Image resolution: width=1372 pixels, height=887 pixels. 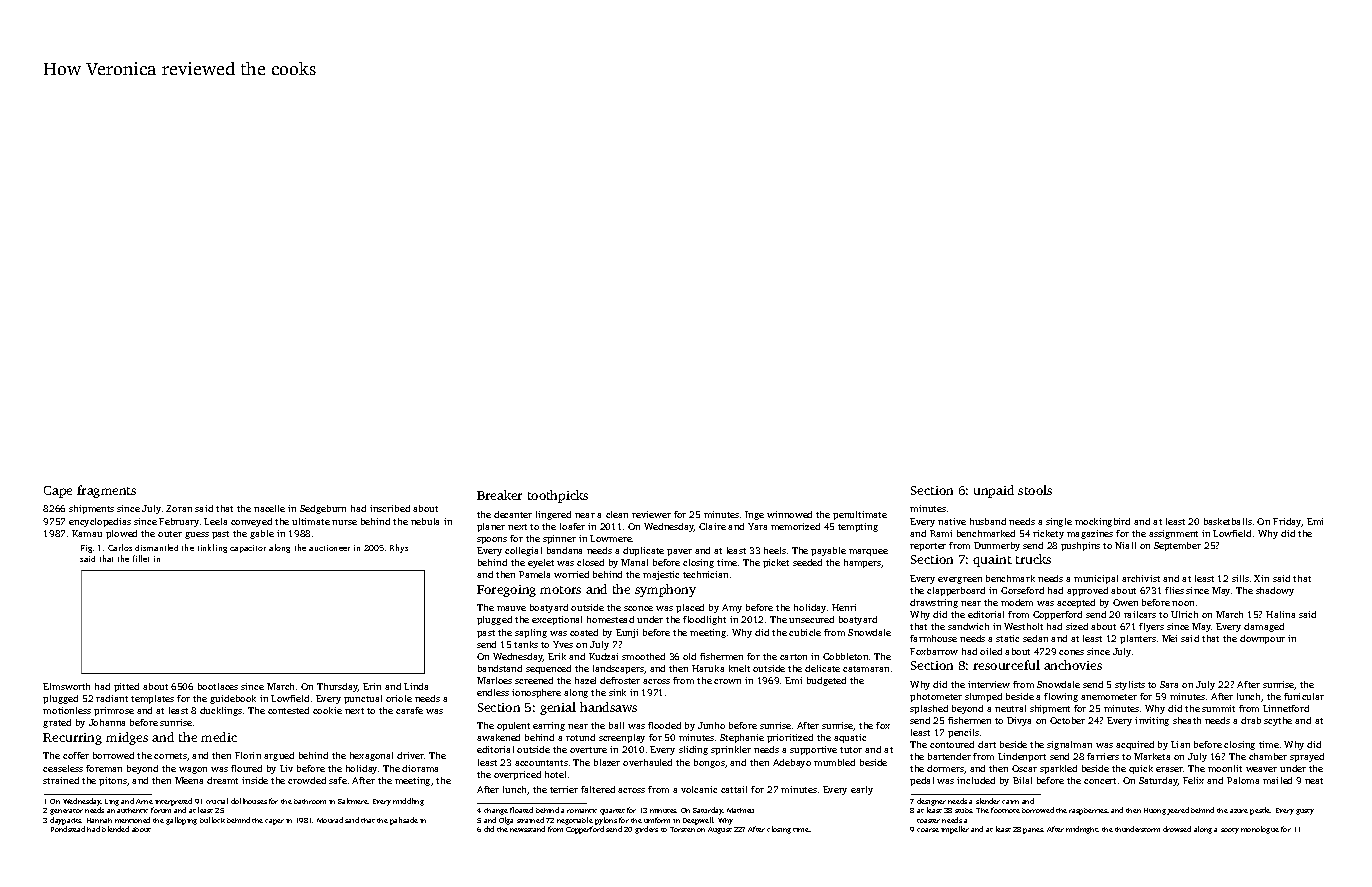 I want to click on safe, so click(x=338, y=780).
